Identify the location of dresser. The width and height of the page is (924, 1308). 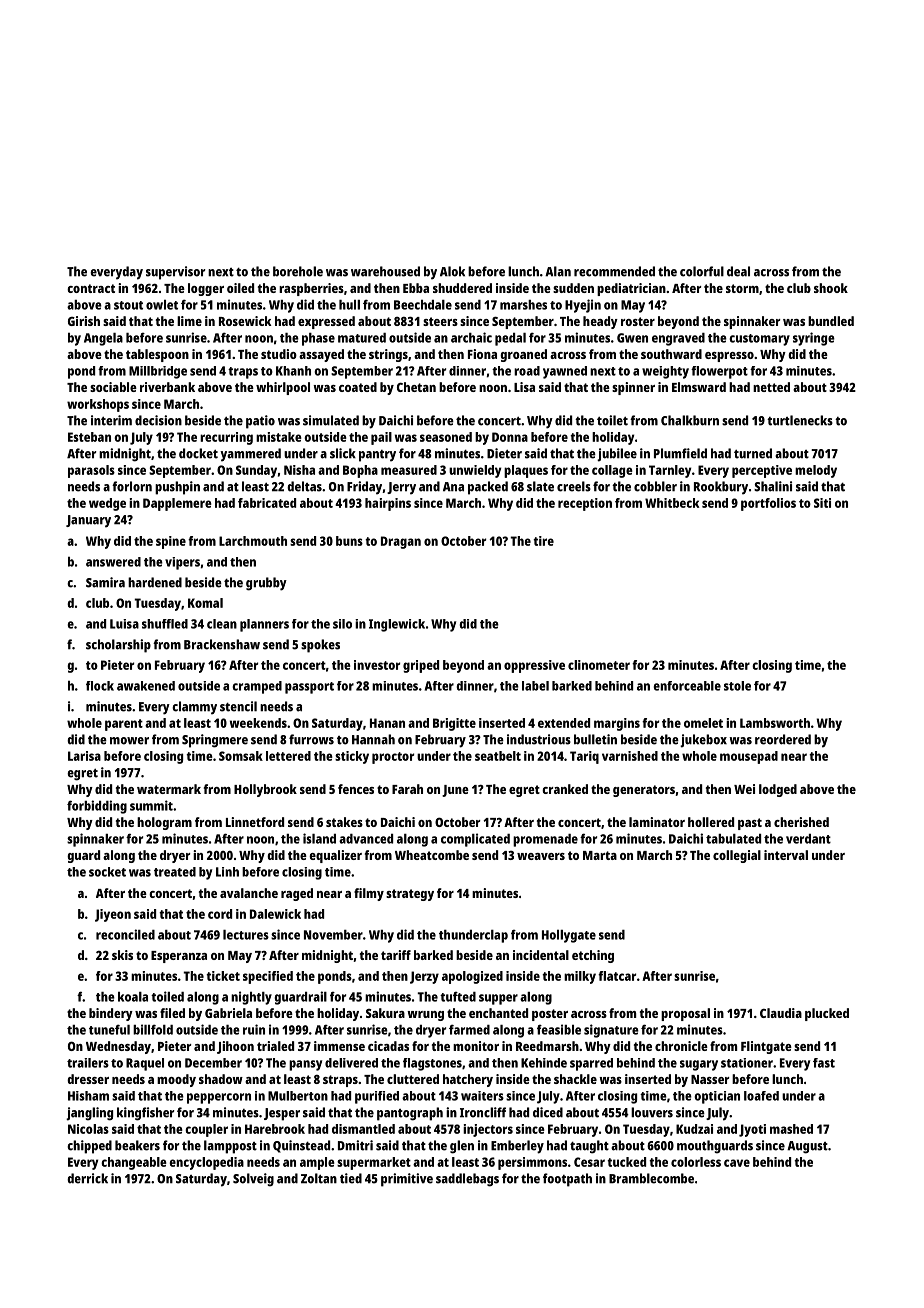
(88, 1079).
